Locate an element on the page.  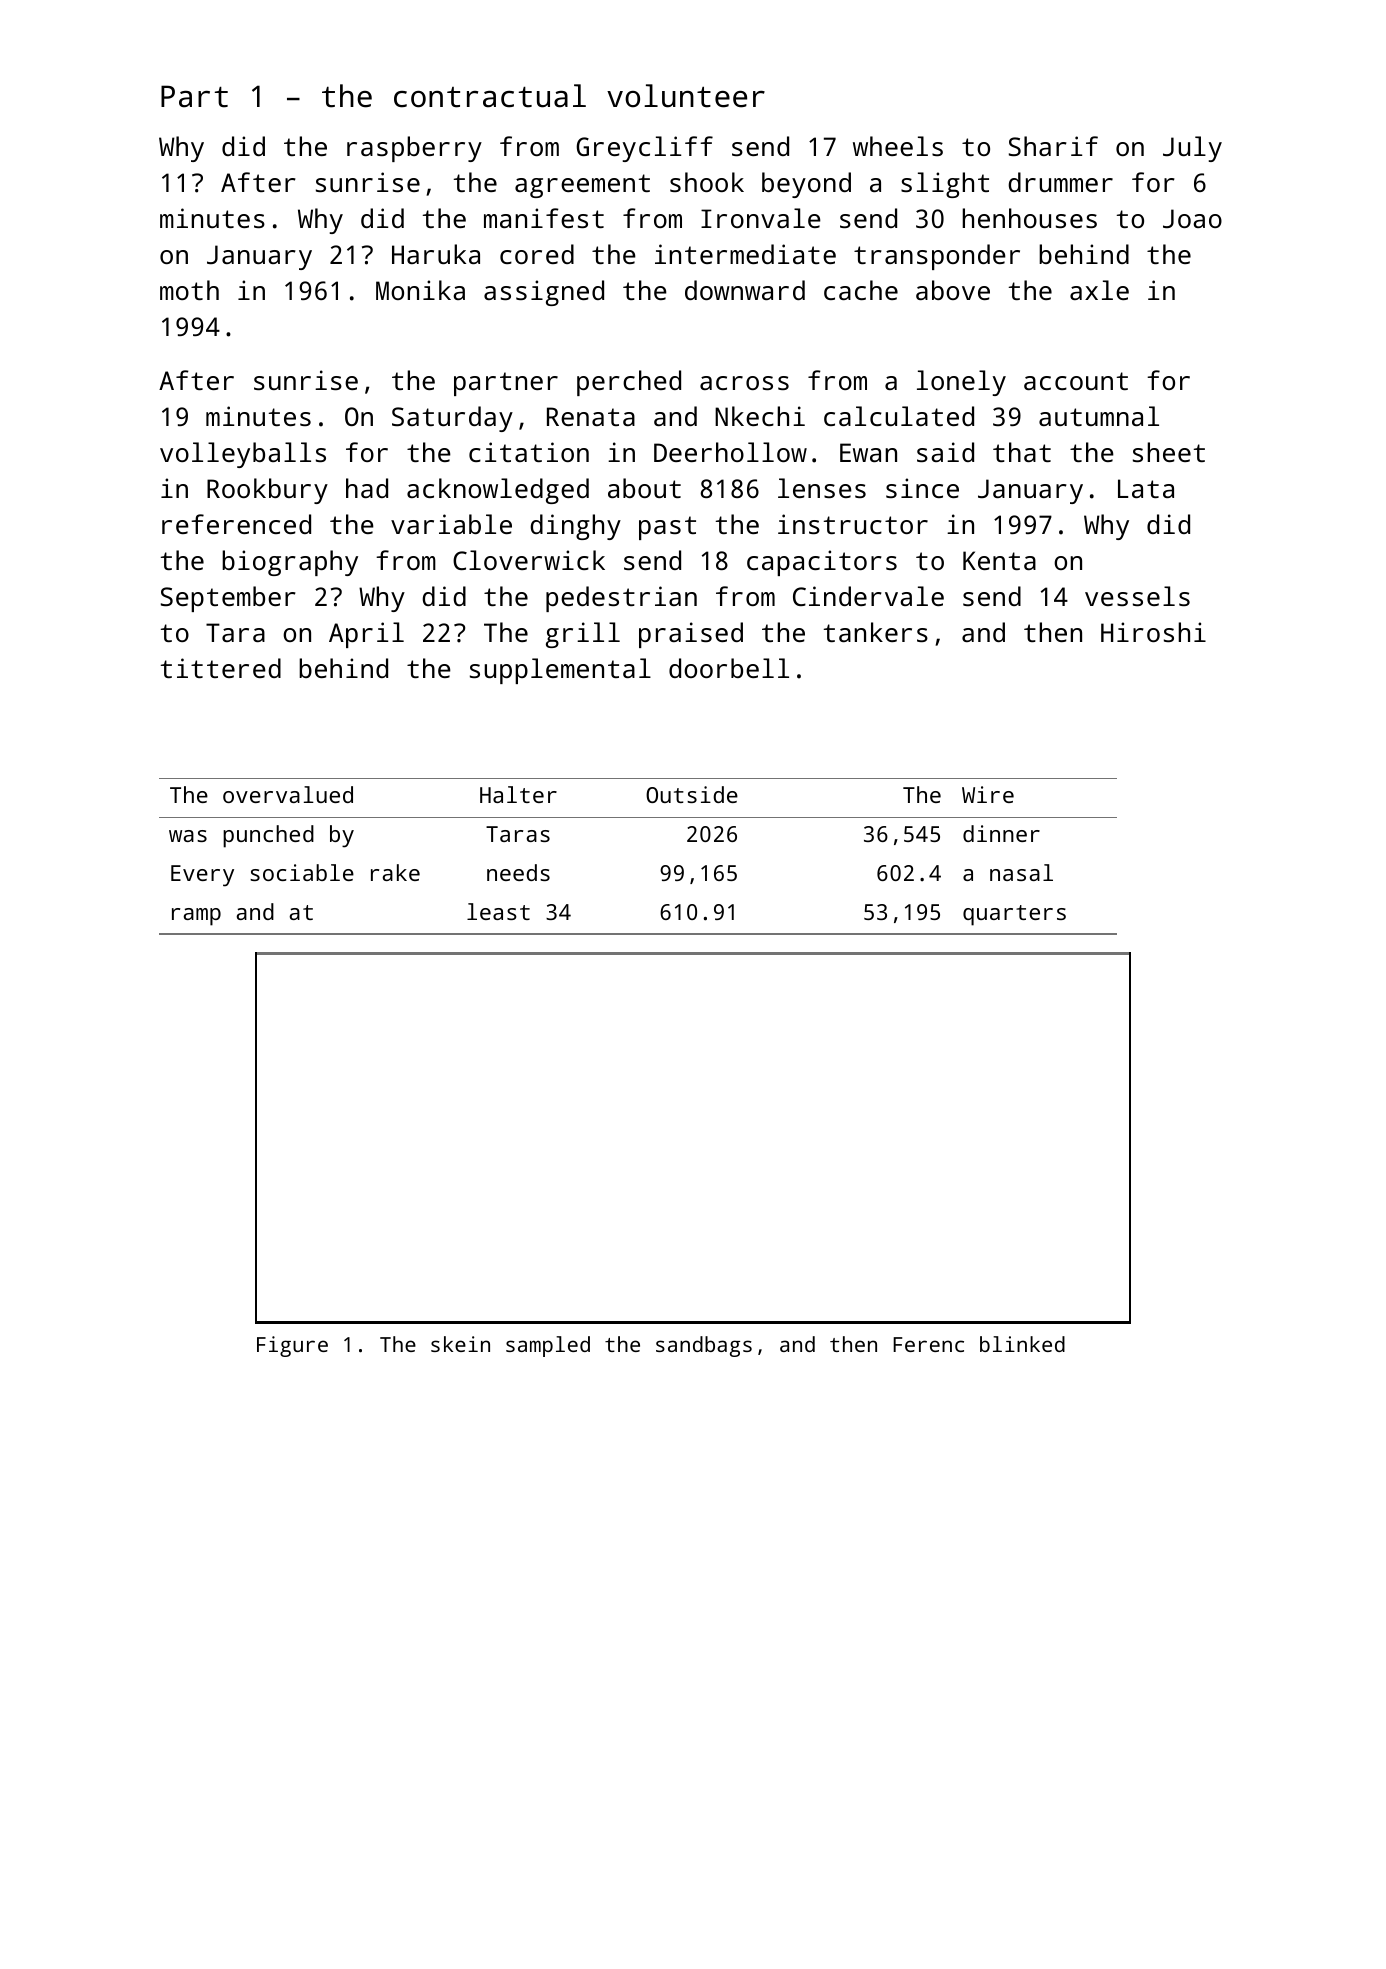
moth is located at coordinates (189, 290).
